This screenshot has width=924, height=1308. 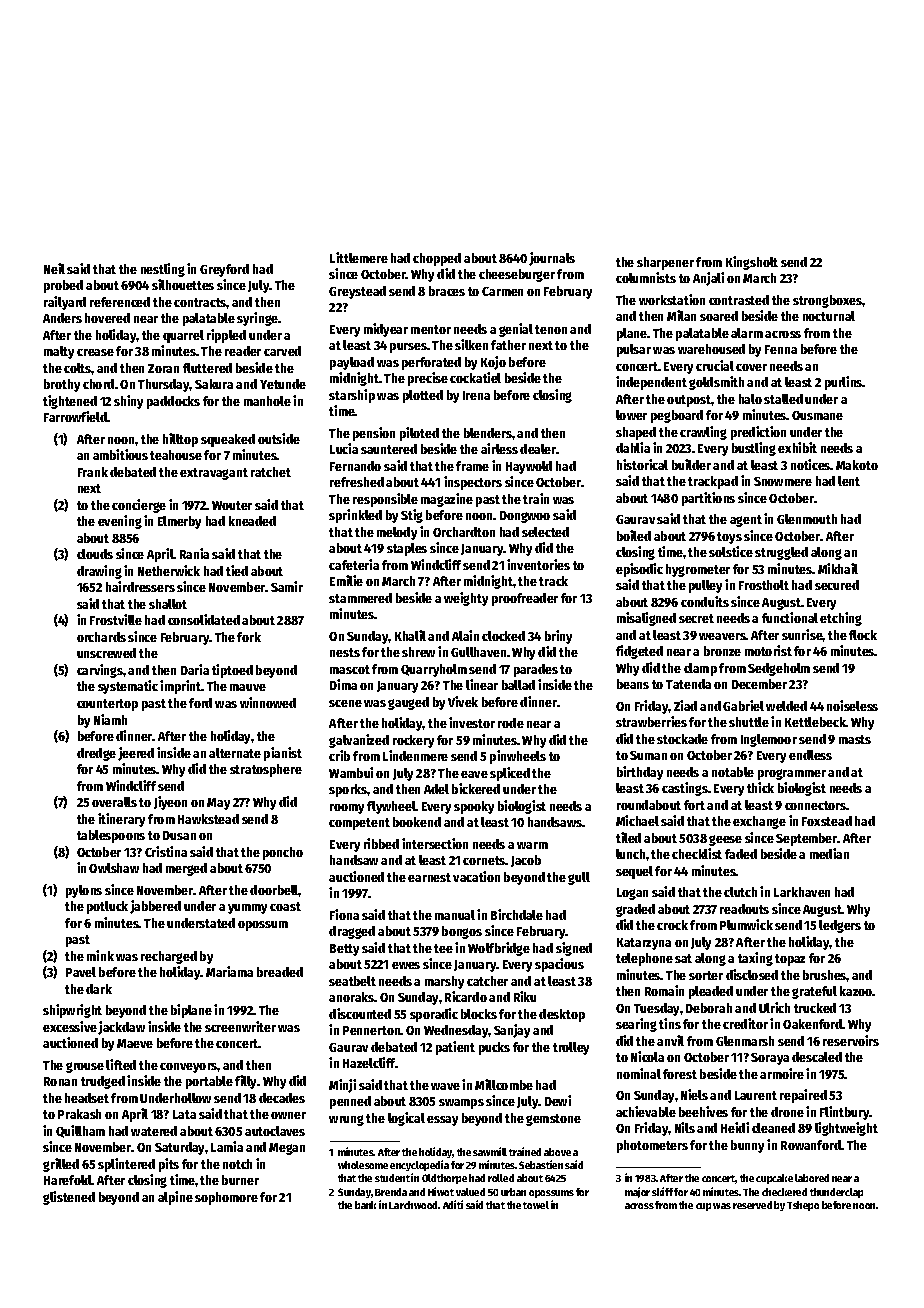 What do you see at coordinates (810, 755) in the screenshot?
I see `endless` at bounding box center [810, 755].
